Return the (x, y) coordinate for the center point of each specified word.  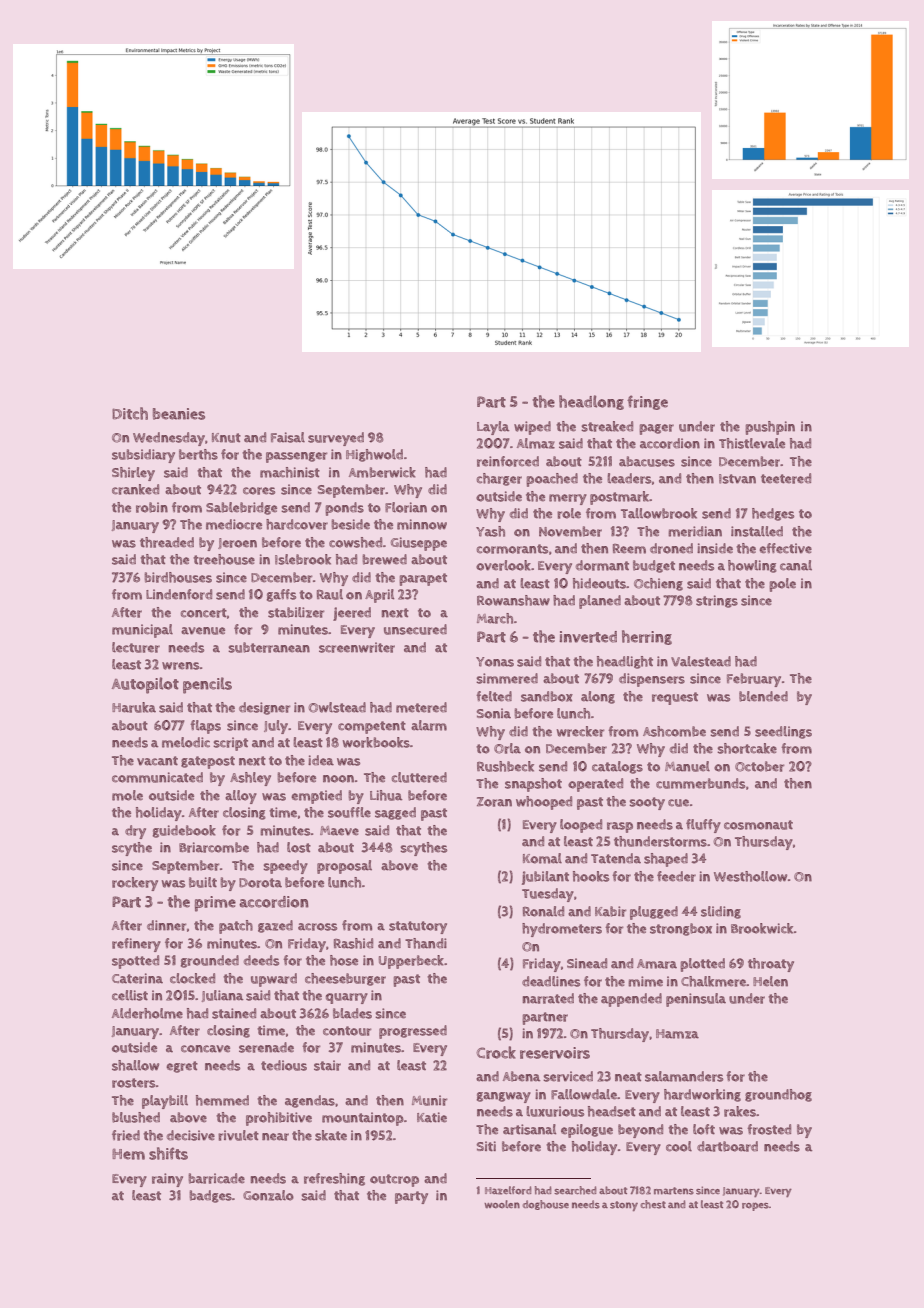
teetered (786, 478)
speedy (285, 867)
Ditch (130, 413)
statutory (418, 927)
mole (127, 795)
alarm (429, 725)
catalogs (617, 767)
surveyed (336, 439)
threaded (167, 542)
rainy (167, 1180)
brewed (384, 559)
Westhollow (750, 876)
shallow (135, 1065)
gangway (504, 1097)
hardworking (702, 1095)
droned (671, 548)
